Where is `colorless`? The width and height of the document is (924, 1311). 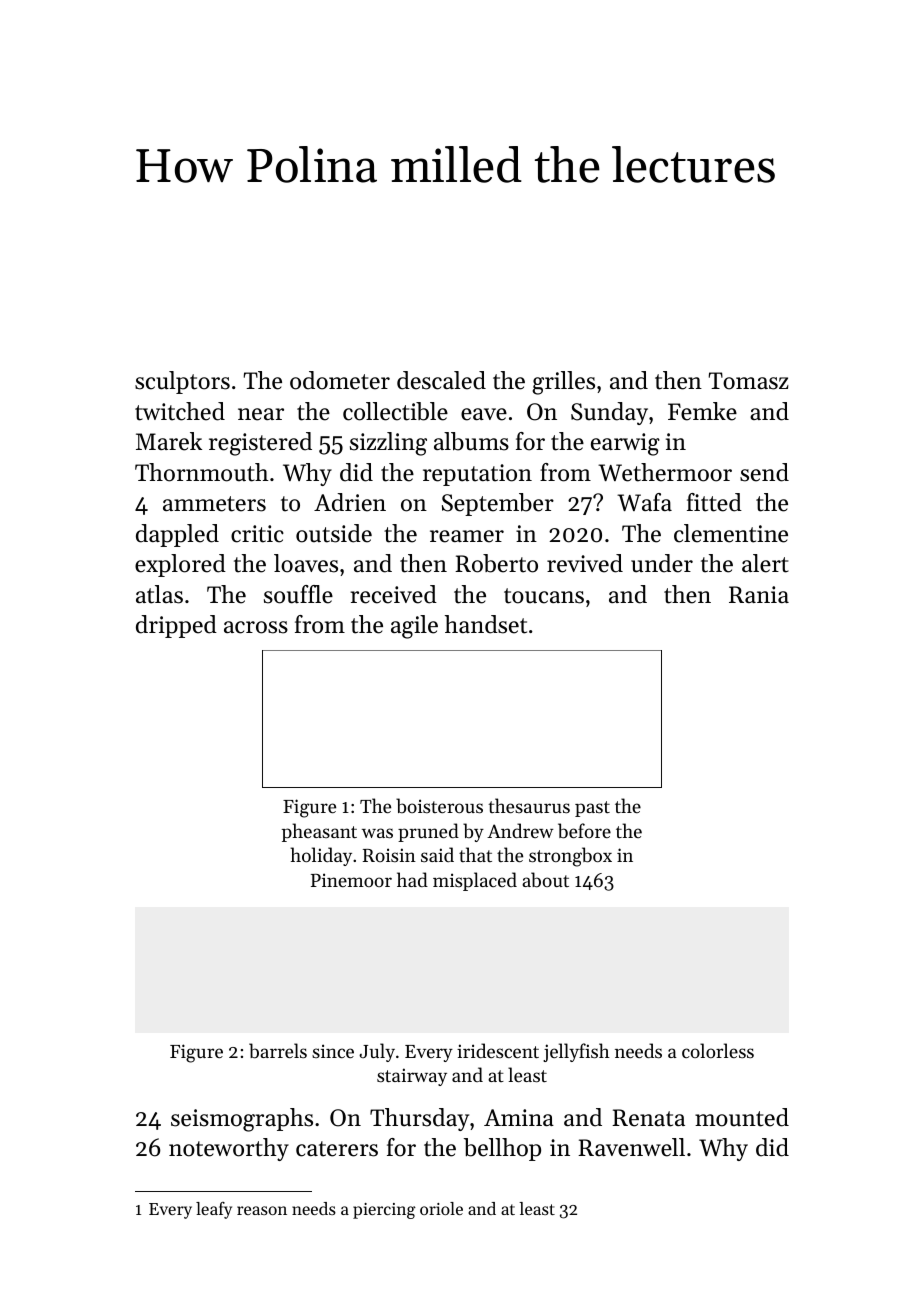 colorless is located at coordinates (718, 1050).
